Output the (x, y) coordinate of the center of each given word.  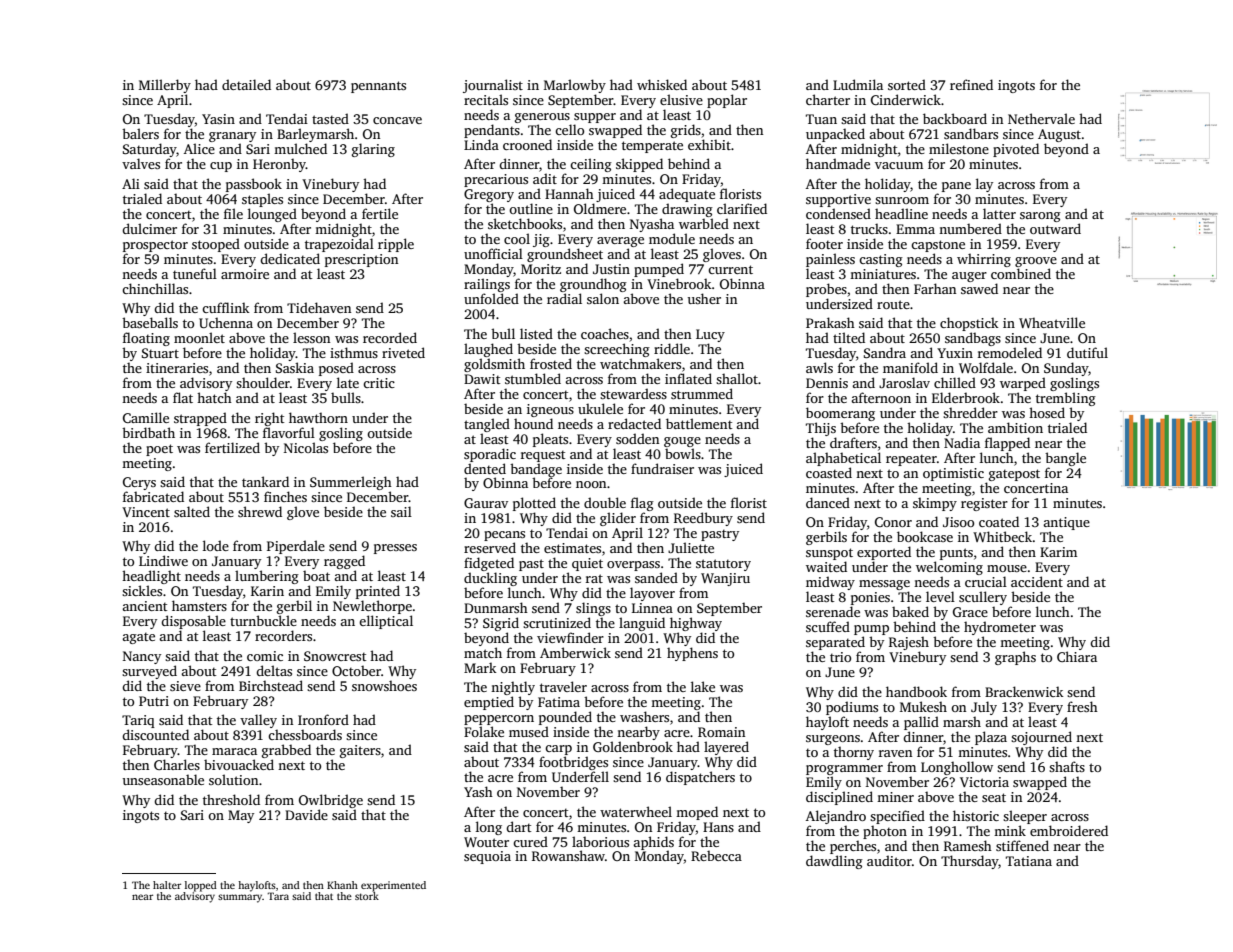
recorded (390, 337)
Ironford (323, 719)
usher (704, 298)
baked (910, 611)
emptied (489, 703)
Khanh (342, 885)
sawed (979, 288)
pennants (378, 87)
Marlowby (575, 86)
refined (971, 84)
